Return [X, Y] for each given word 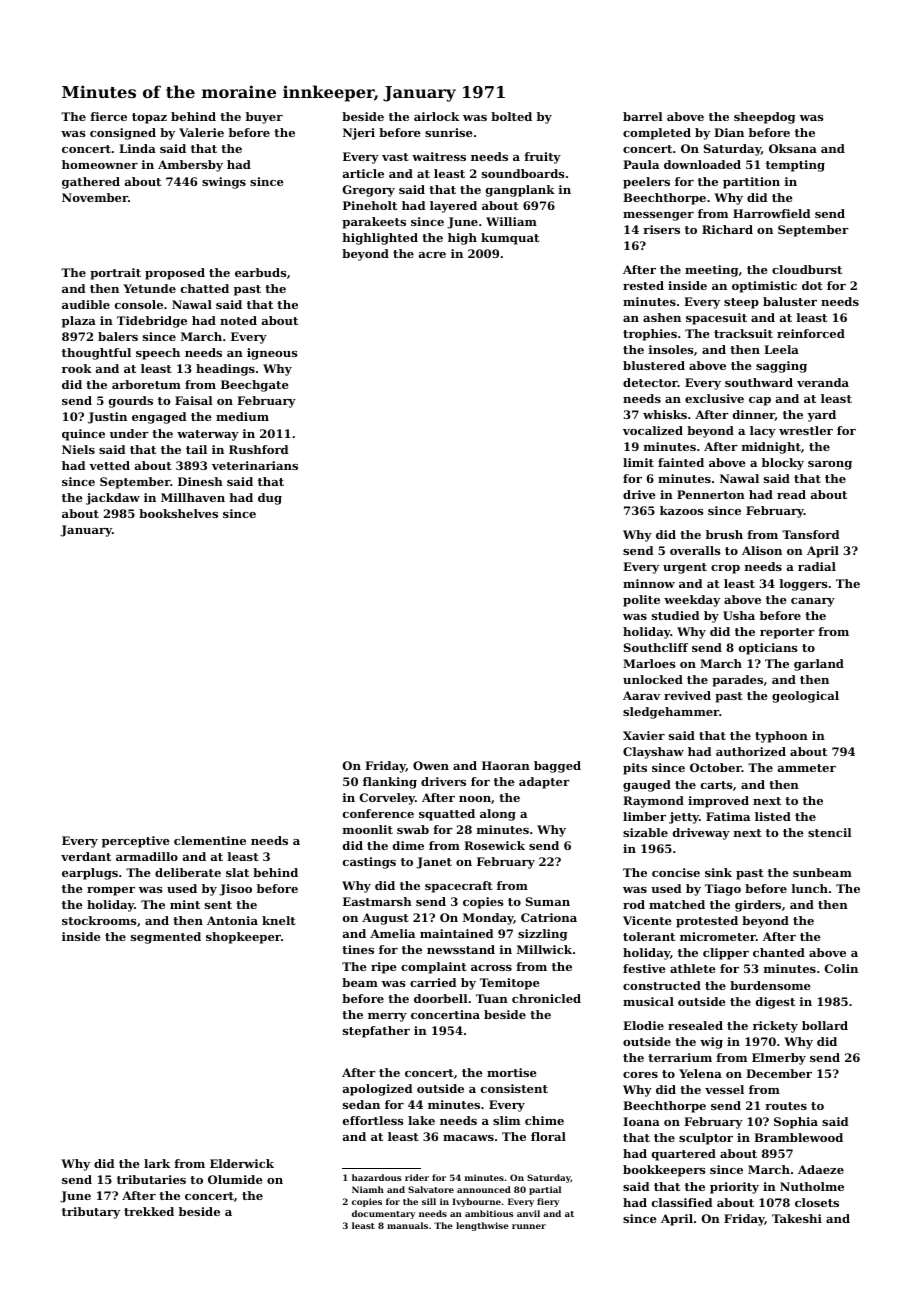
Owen [431, 765]
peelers [646, 183]
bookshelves [178, 513]
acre [432, 255]
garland [819, 665]
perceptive [136, 842]
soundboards [523, 173]
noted [238, 320]
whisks [665, 414]
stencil [830, 832]
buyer [264, 118]
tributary [91, 1213]
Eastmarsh [377, 901]
